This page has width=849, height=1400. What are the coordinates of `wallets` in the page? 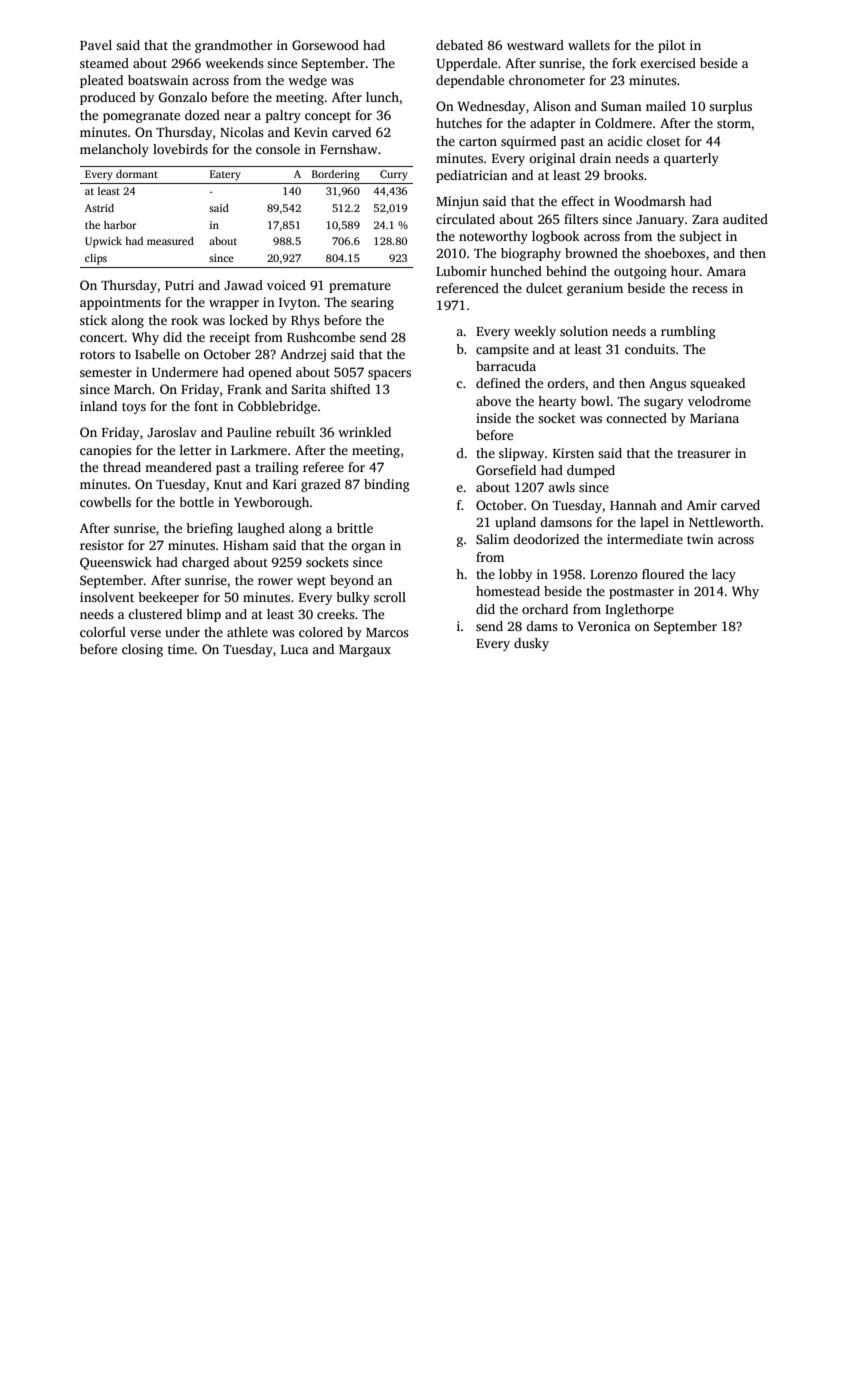 It's located at (589, 45).
